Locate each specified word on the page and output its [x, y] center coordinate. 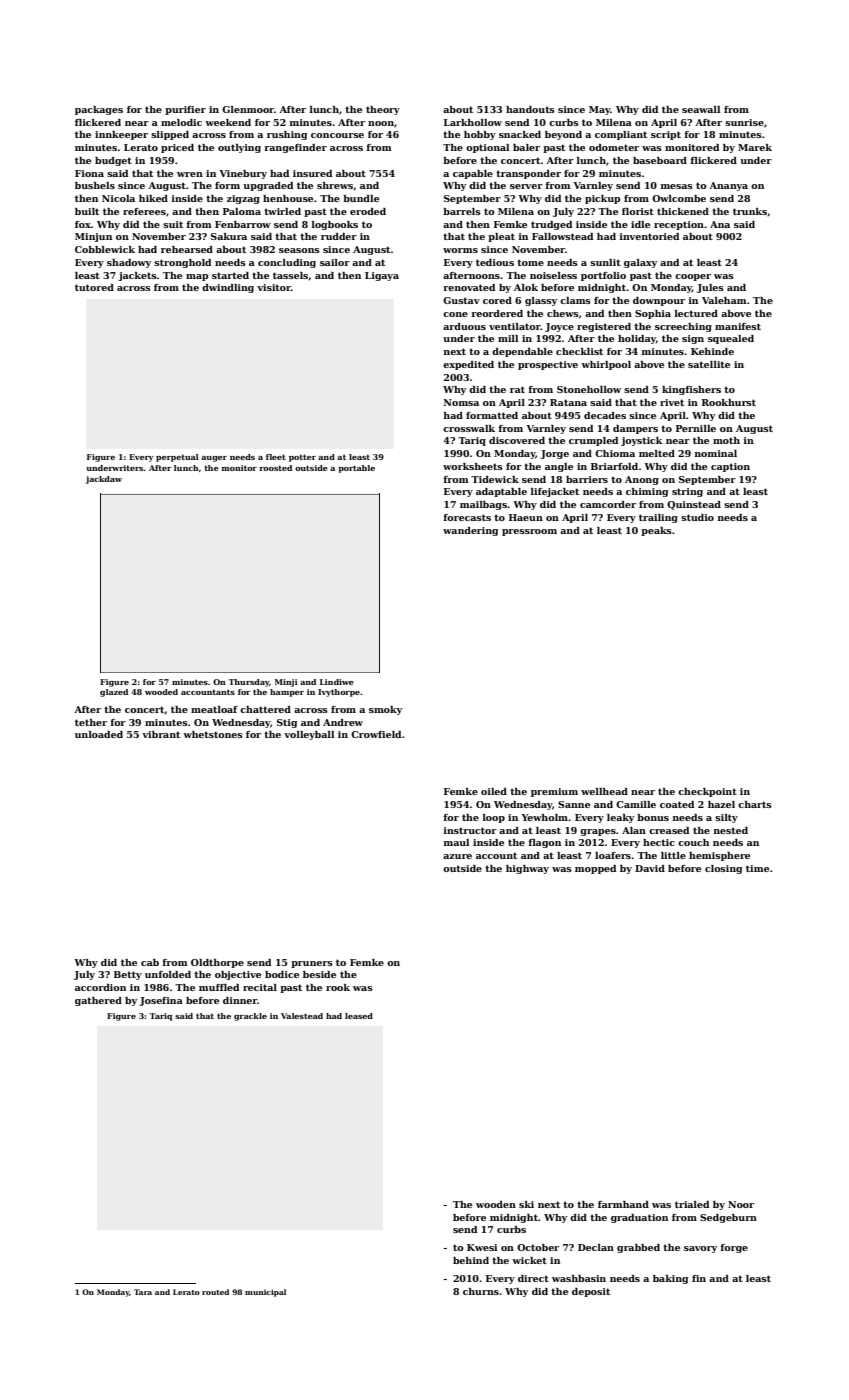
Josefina [161, 1001]
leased [359, 1016]
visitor [274, 287]
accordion [100, 987]
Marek [755, 147]
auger [214, 459]
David [650, 868]
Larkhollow [473, 122]
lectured [696, 313]
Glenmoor [248, 109]
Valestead [302, 1016]
